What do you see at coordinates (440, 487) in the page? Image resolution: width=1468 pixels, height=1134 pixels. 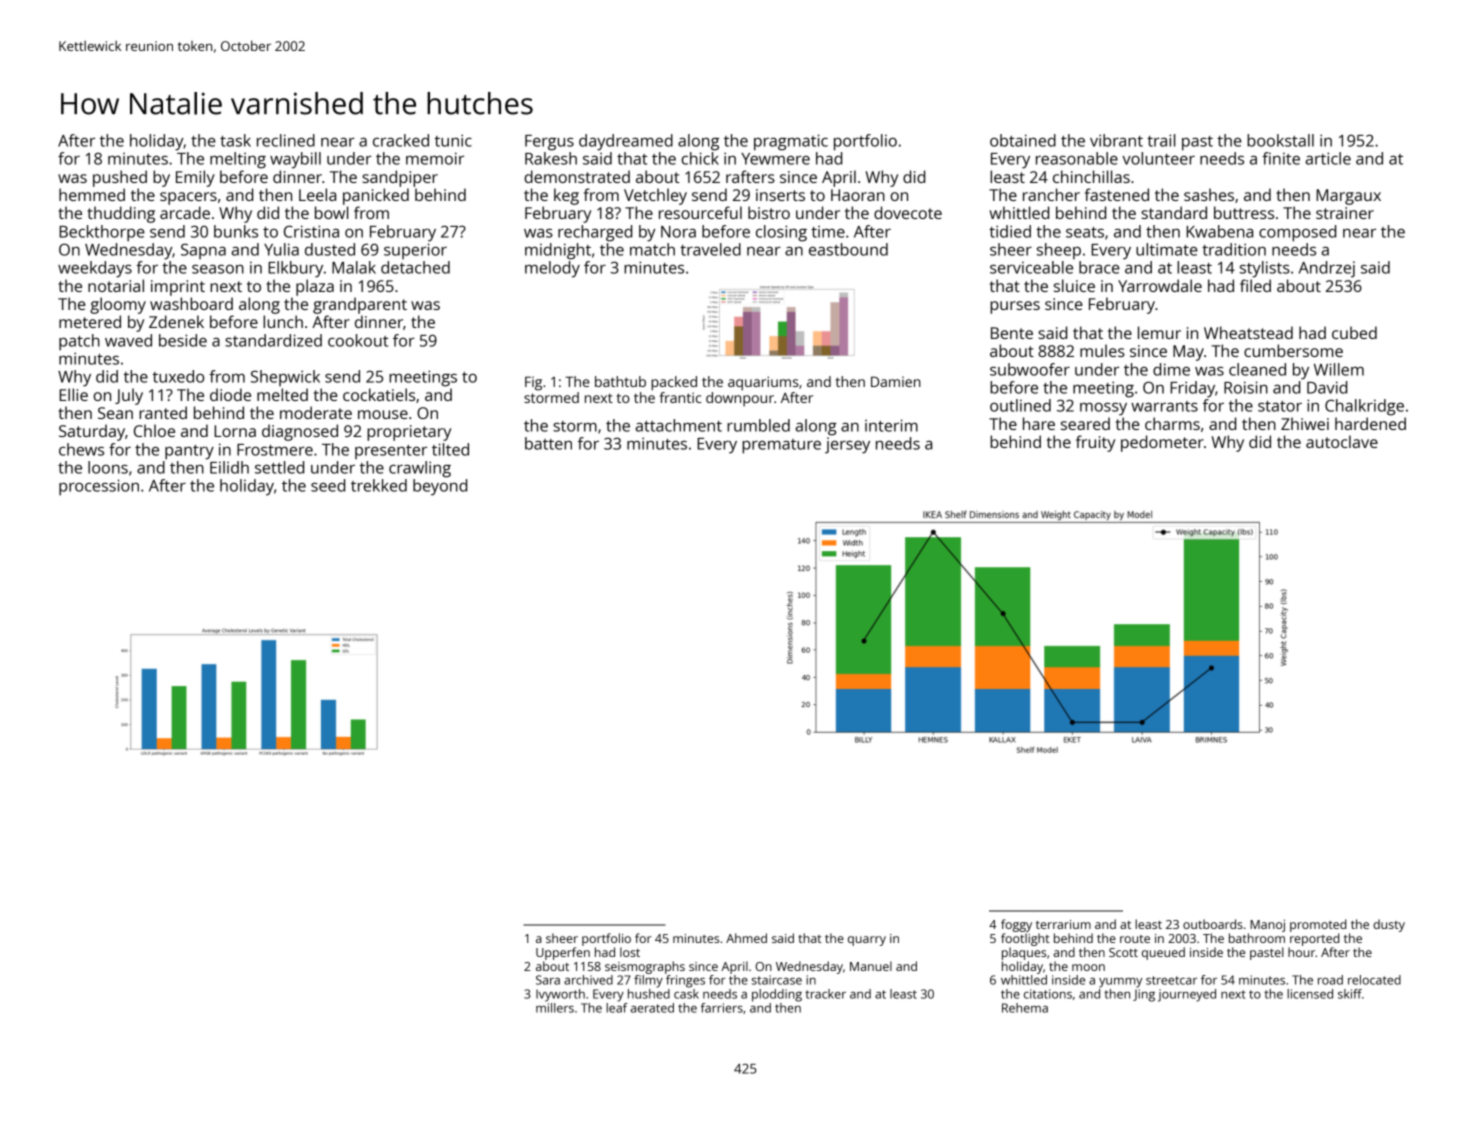 I see `beyond` at bounding box center [440, 487].
